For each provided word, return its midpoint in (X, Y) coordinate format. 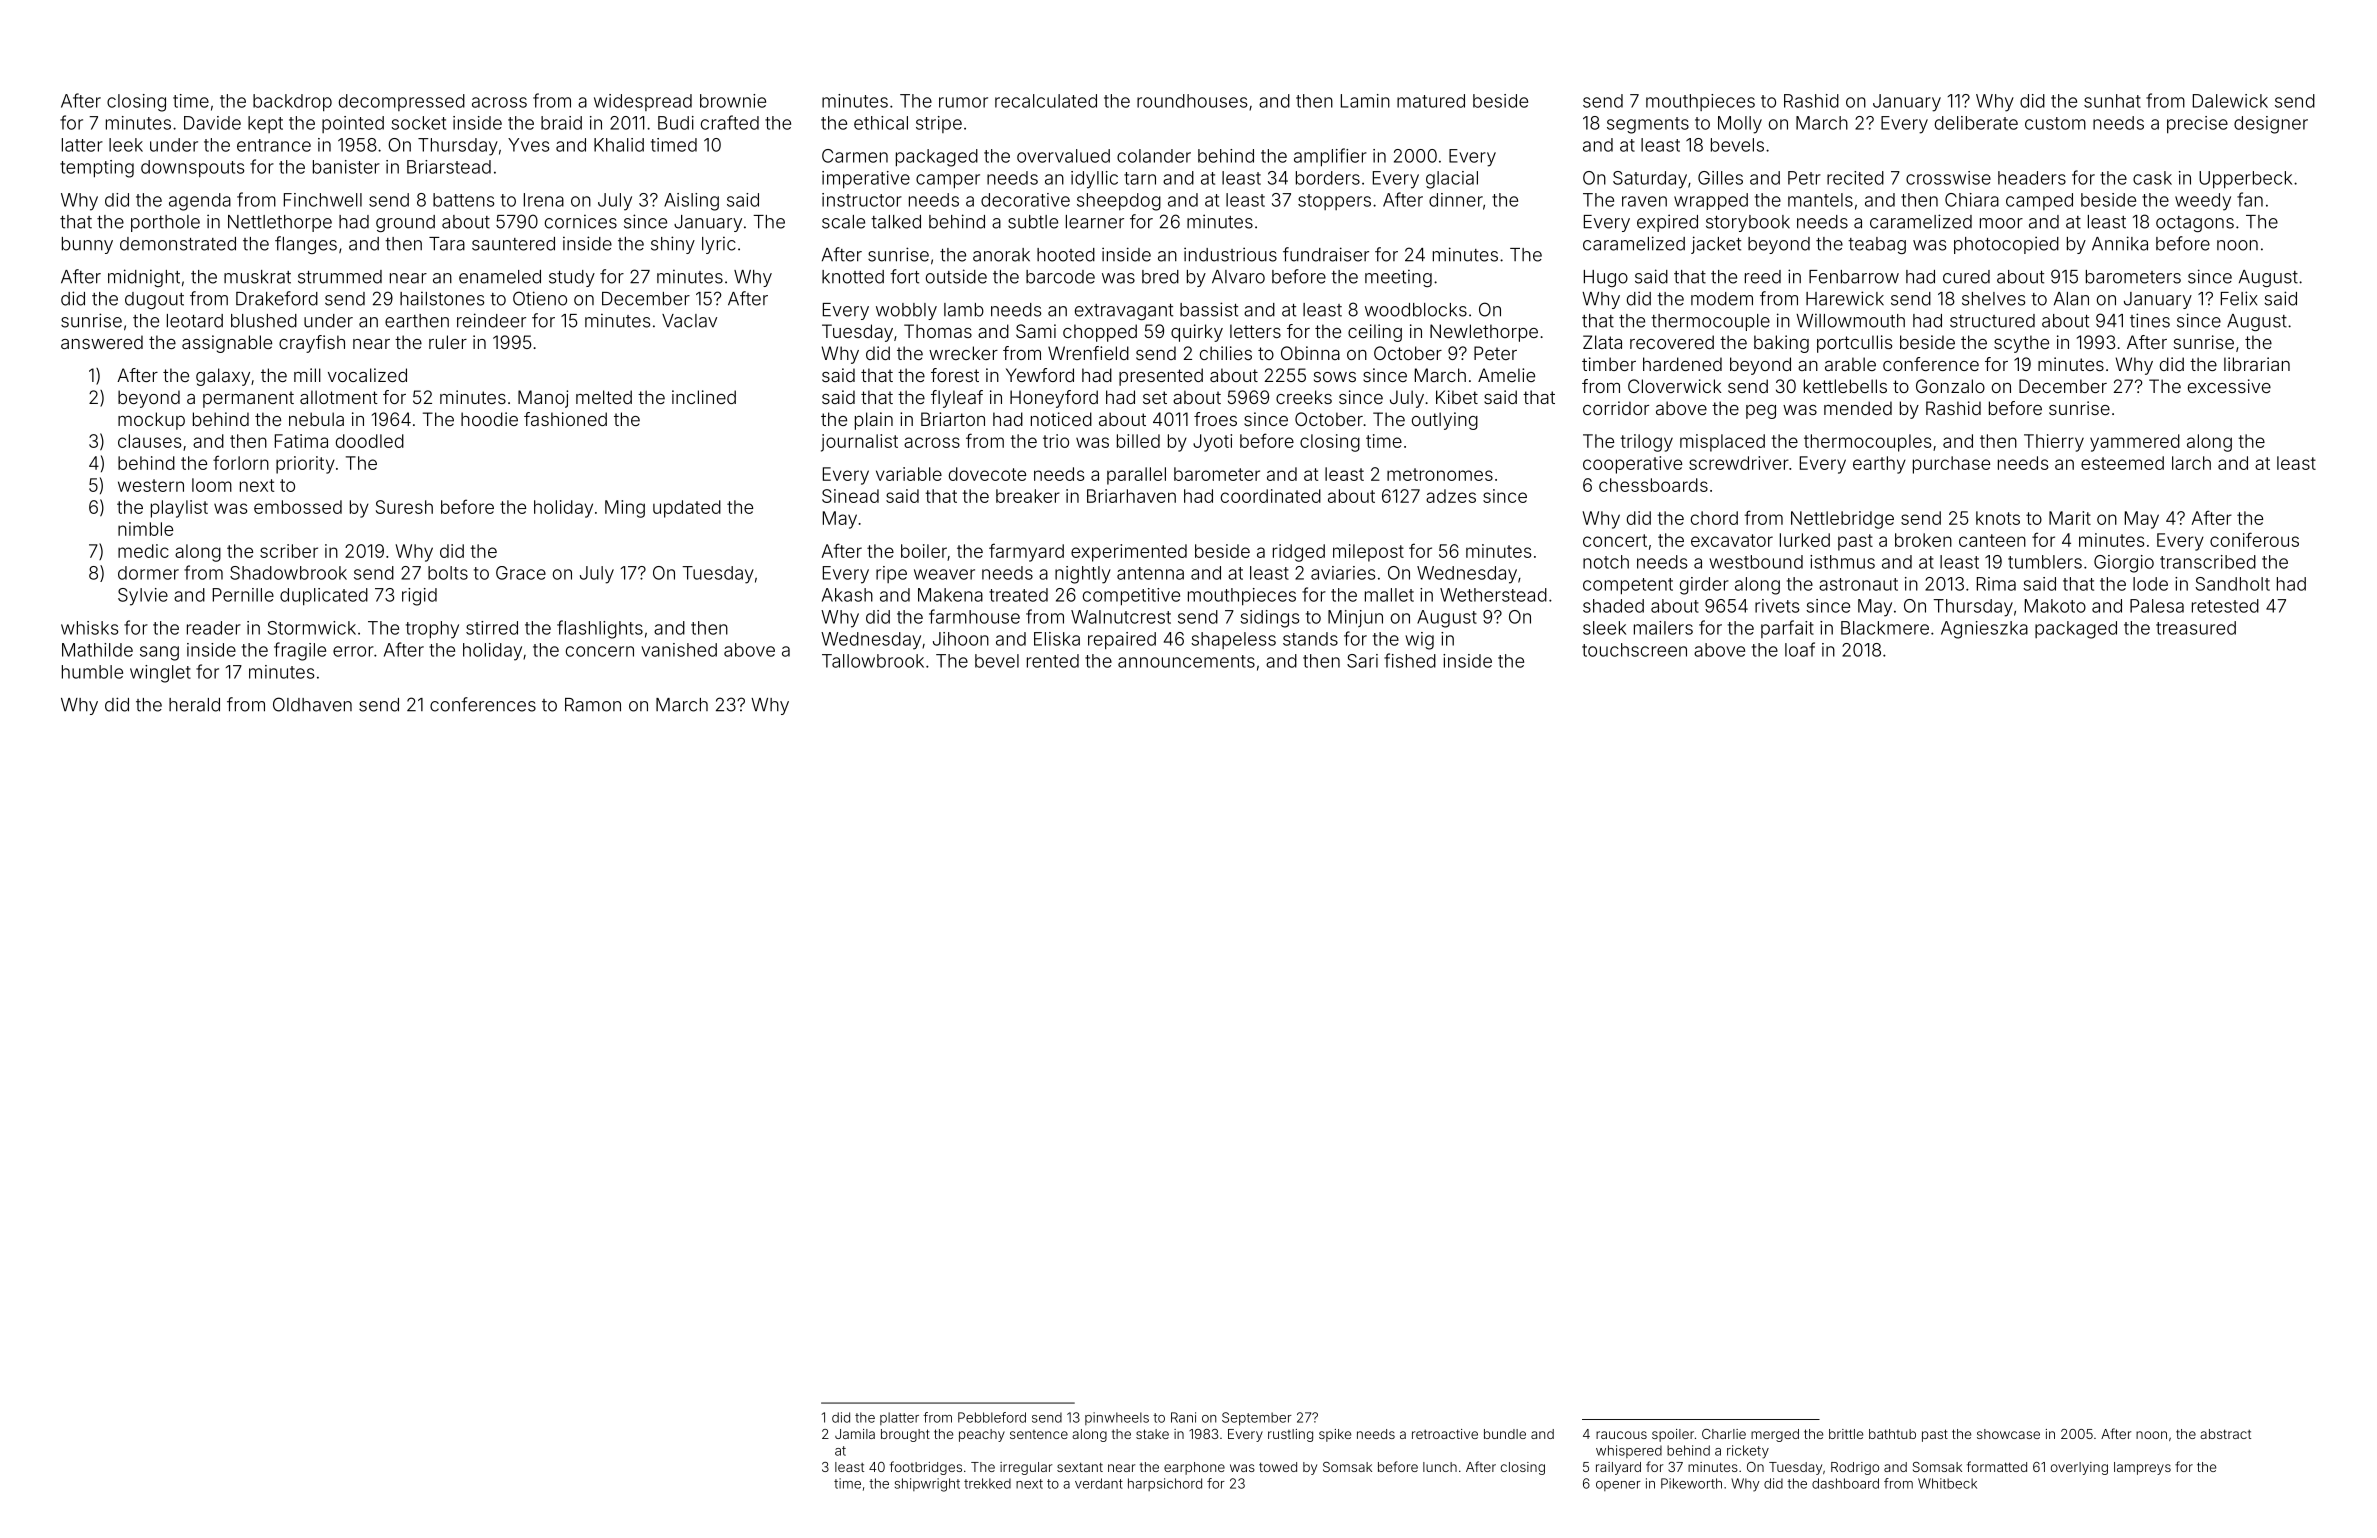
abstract (2225, 1434)
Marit (2070, 518)
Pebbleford (992, 1417)
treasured (2196, 628)
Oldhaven (312, 704)
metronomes (1440, 474)
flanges (306, 245)
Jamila (855, 1434)
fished (1410, 660)
